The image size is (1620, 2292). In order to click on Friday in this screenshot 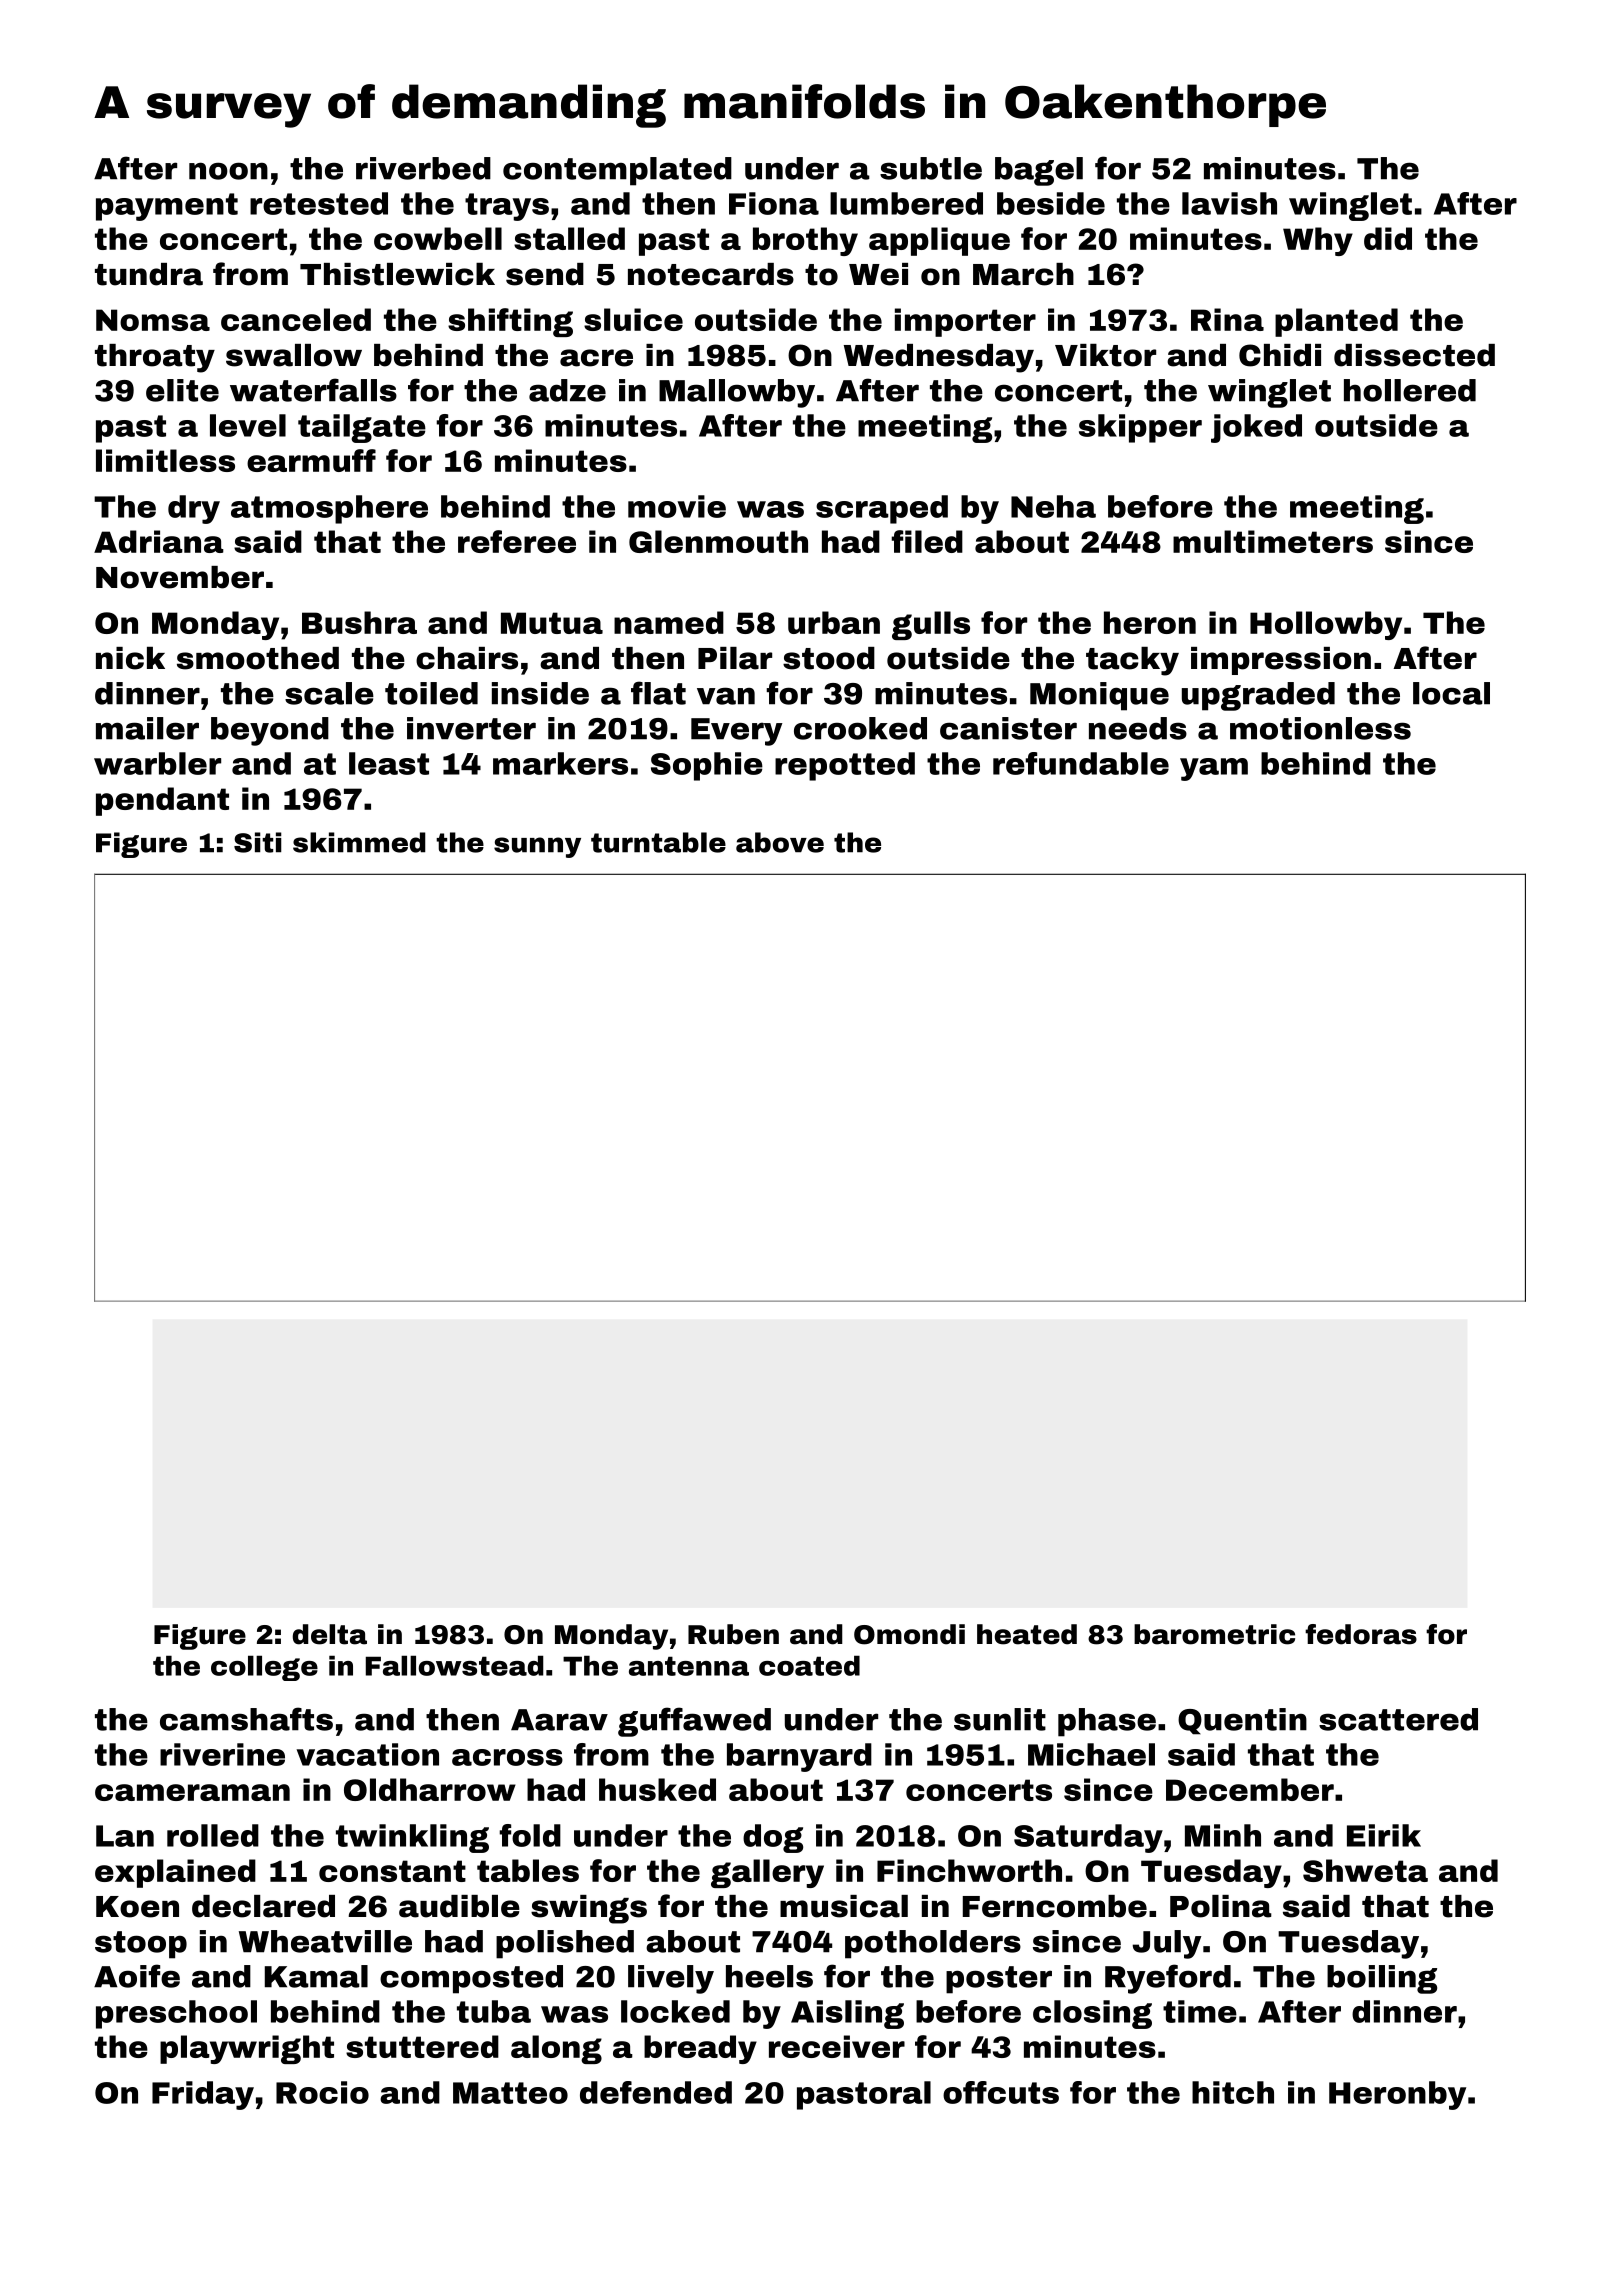, I will do `click(203, 2095)`.
